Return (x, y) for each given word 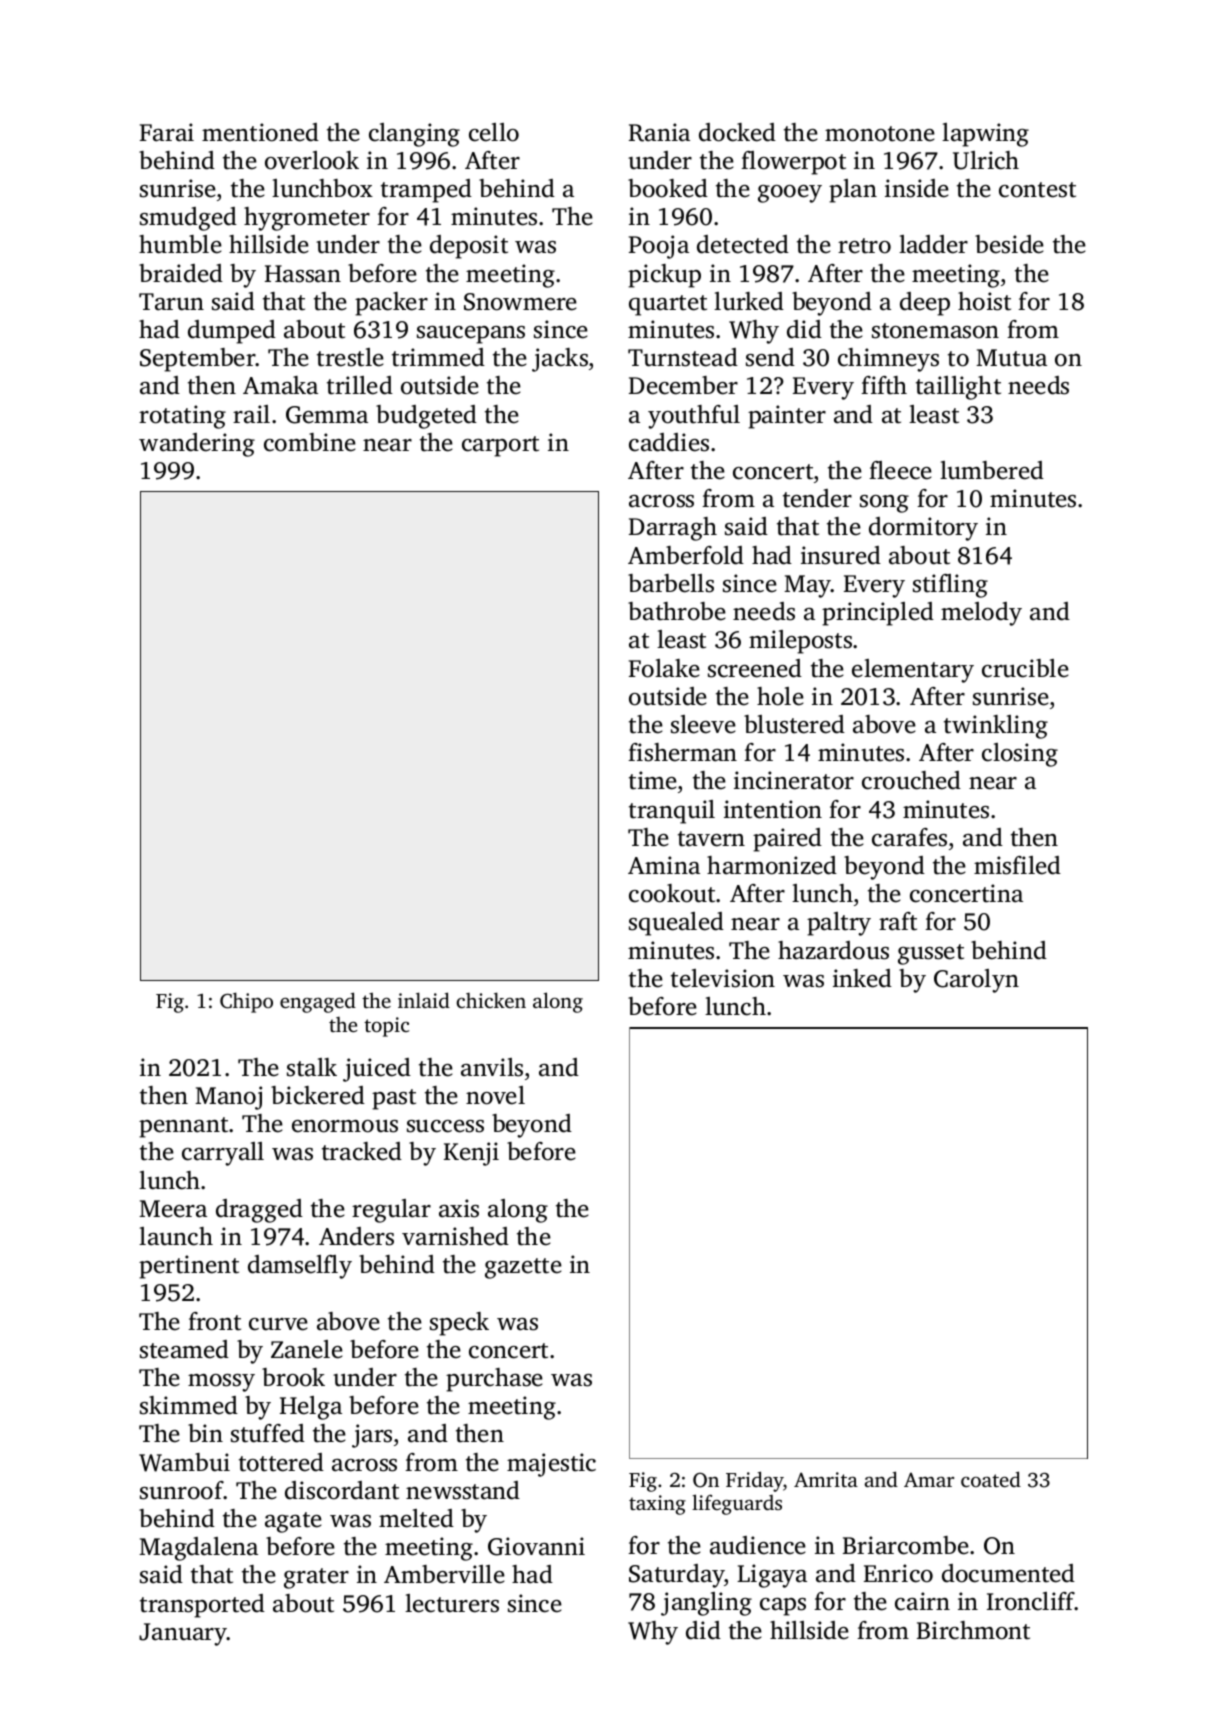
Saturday (677, 1576)
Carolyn (976, 981)
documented (1008, 1573)
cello (494, 132)
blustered (794, 724)
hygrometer (307, 219)
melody (981, 614)
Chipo (246, 1002)
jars (372, 1436)
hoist (984, 301)
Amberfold (686, 555)
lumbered (992, 470)
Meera (173, 1209)
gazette (523, 1268)
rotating (182, 417)
